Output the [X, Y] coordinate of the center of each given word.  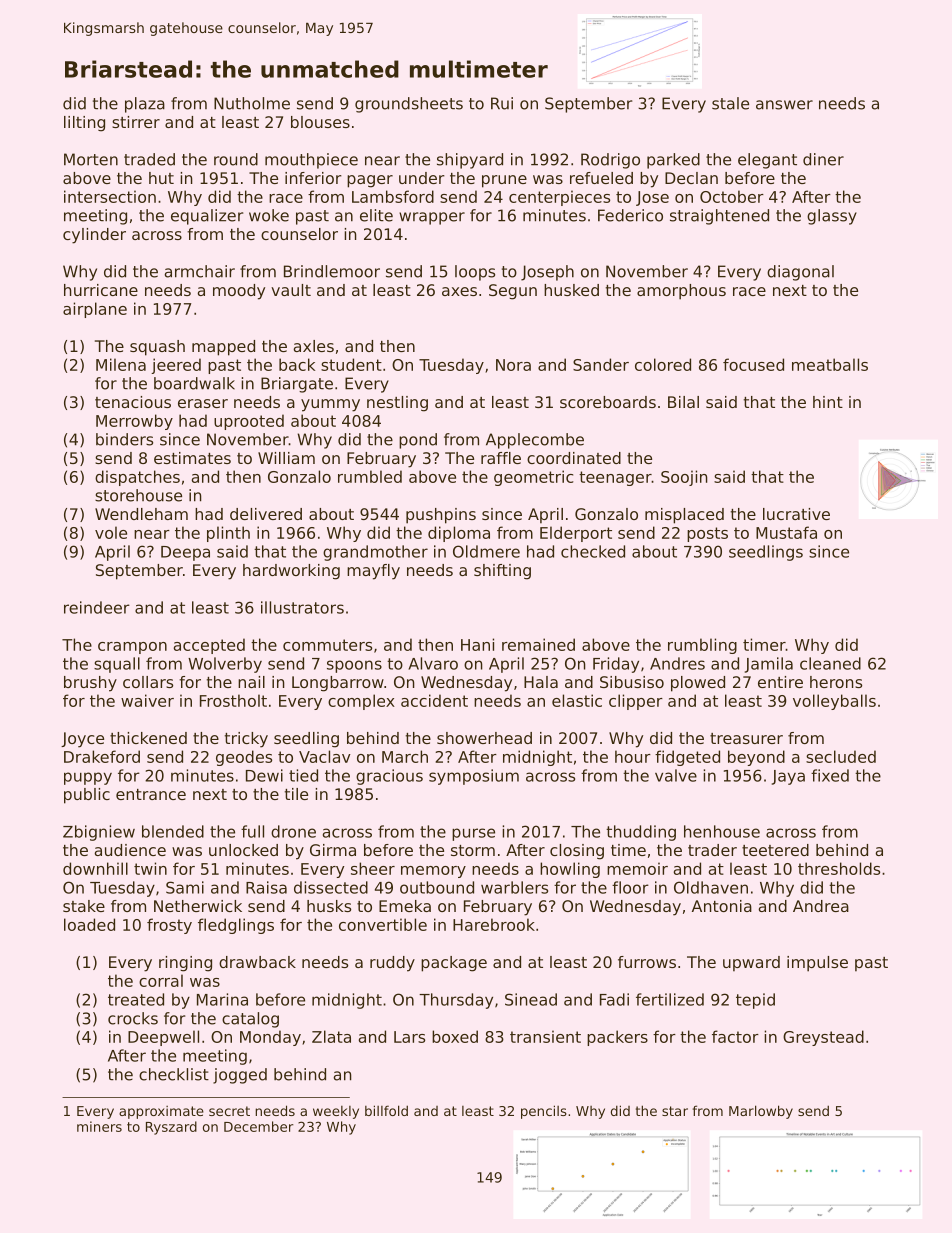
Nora [513, 365]
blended [173, 831]
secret [229, 1111]
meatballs [830, 364]
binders [124, 439]
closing [577, 852]
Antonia [722, 906]
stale [730, 103]
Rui [502, 103]
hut [161, 178]
